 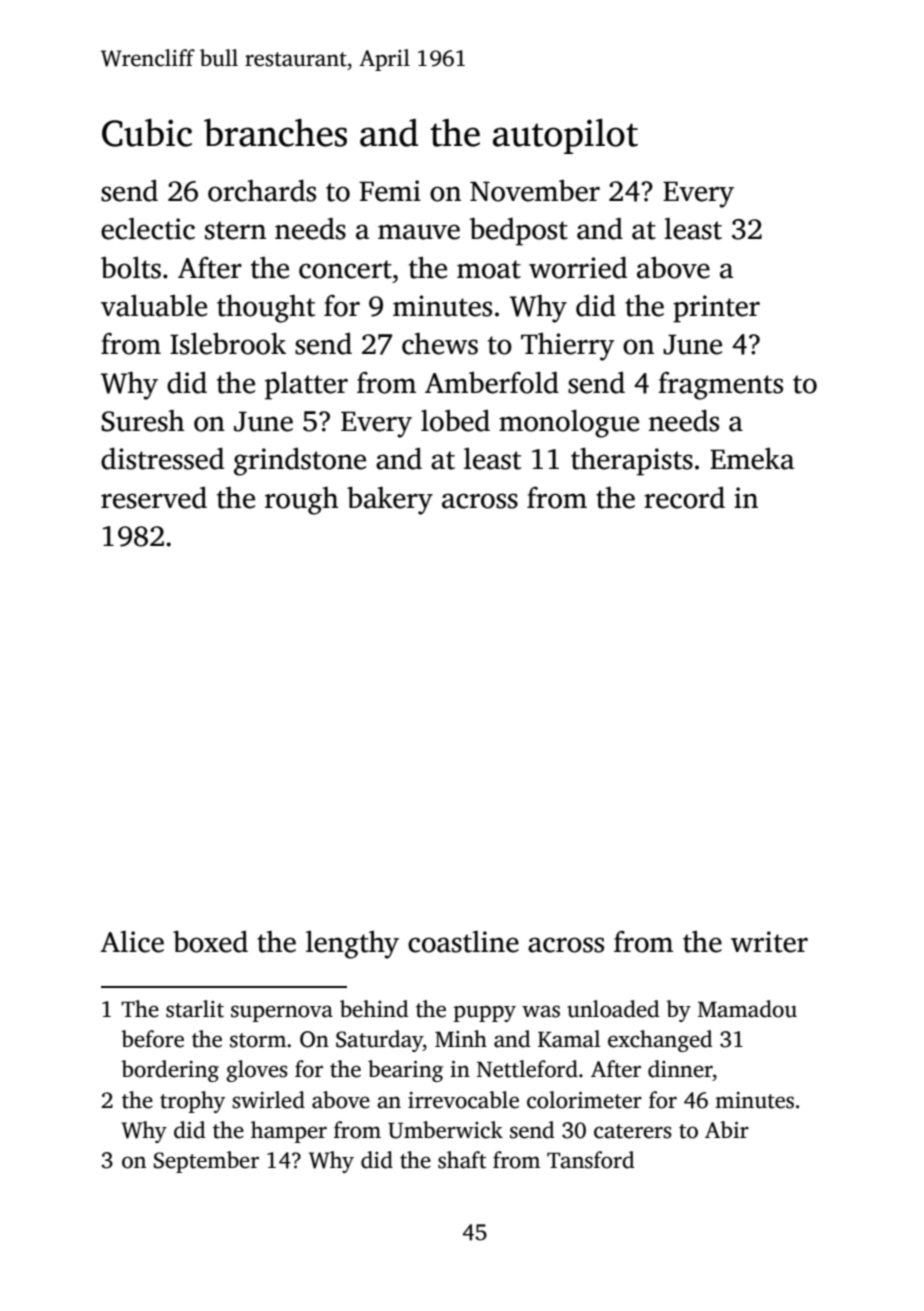 What do you see at coordinates (568, 347) in the image?
I see `Thierry` at bounding box center [568, 347].
